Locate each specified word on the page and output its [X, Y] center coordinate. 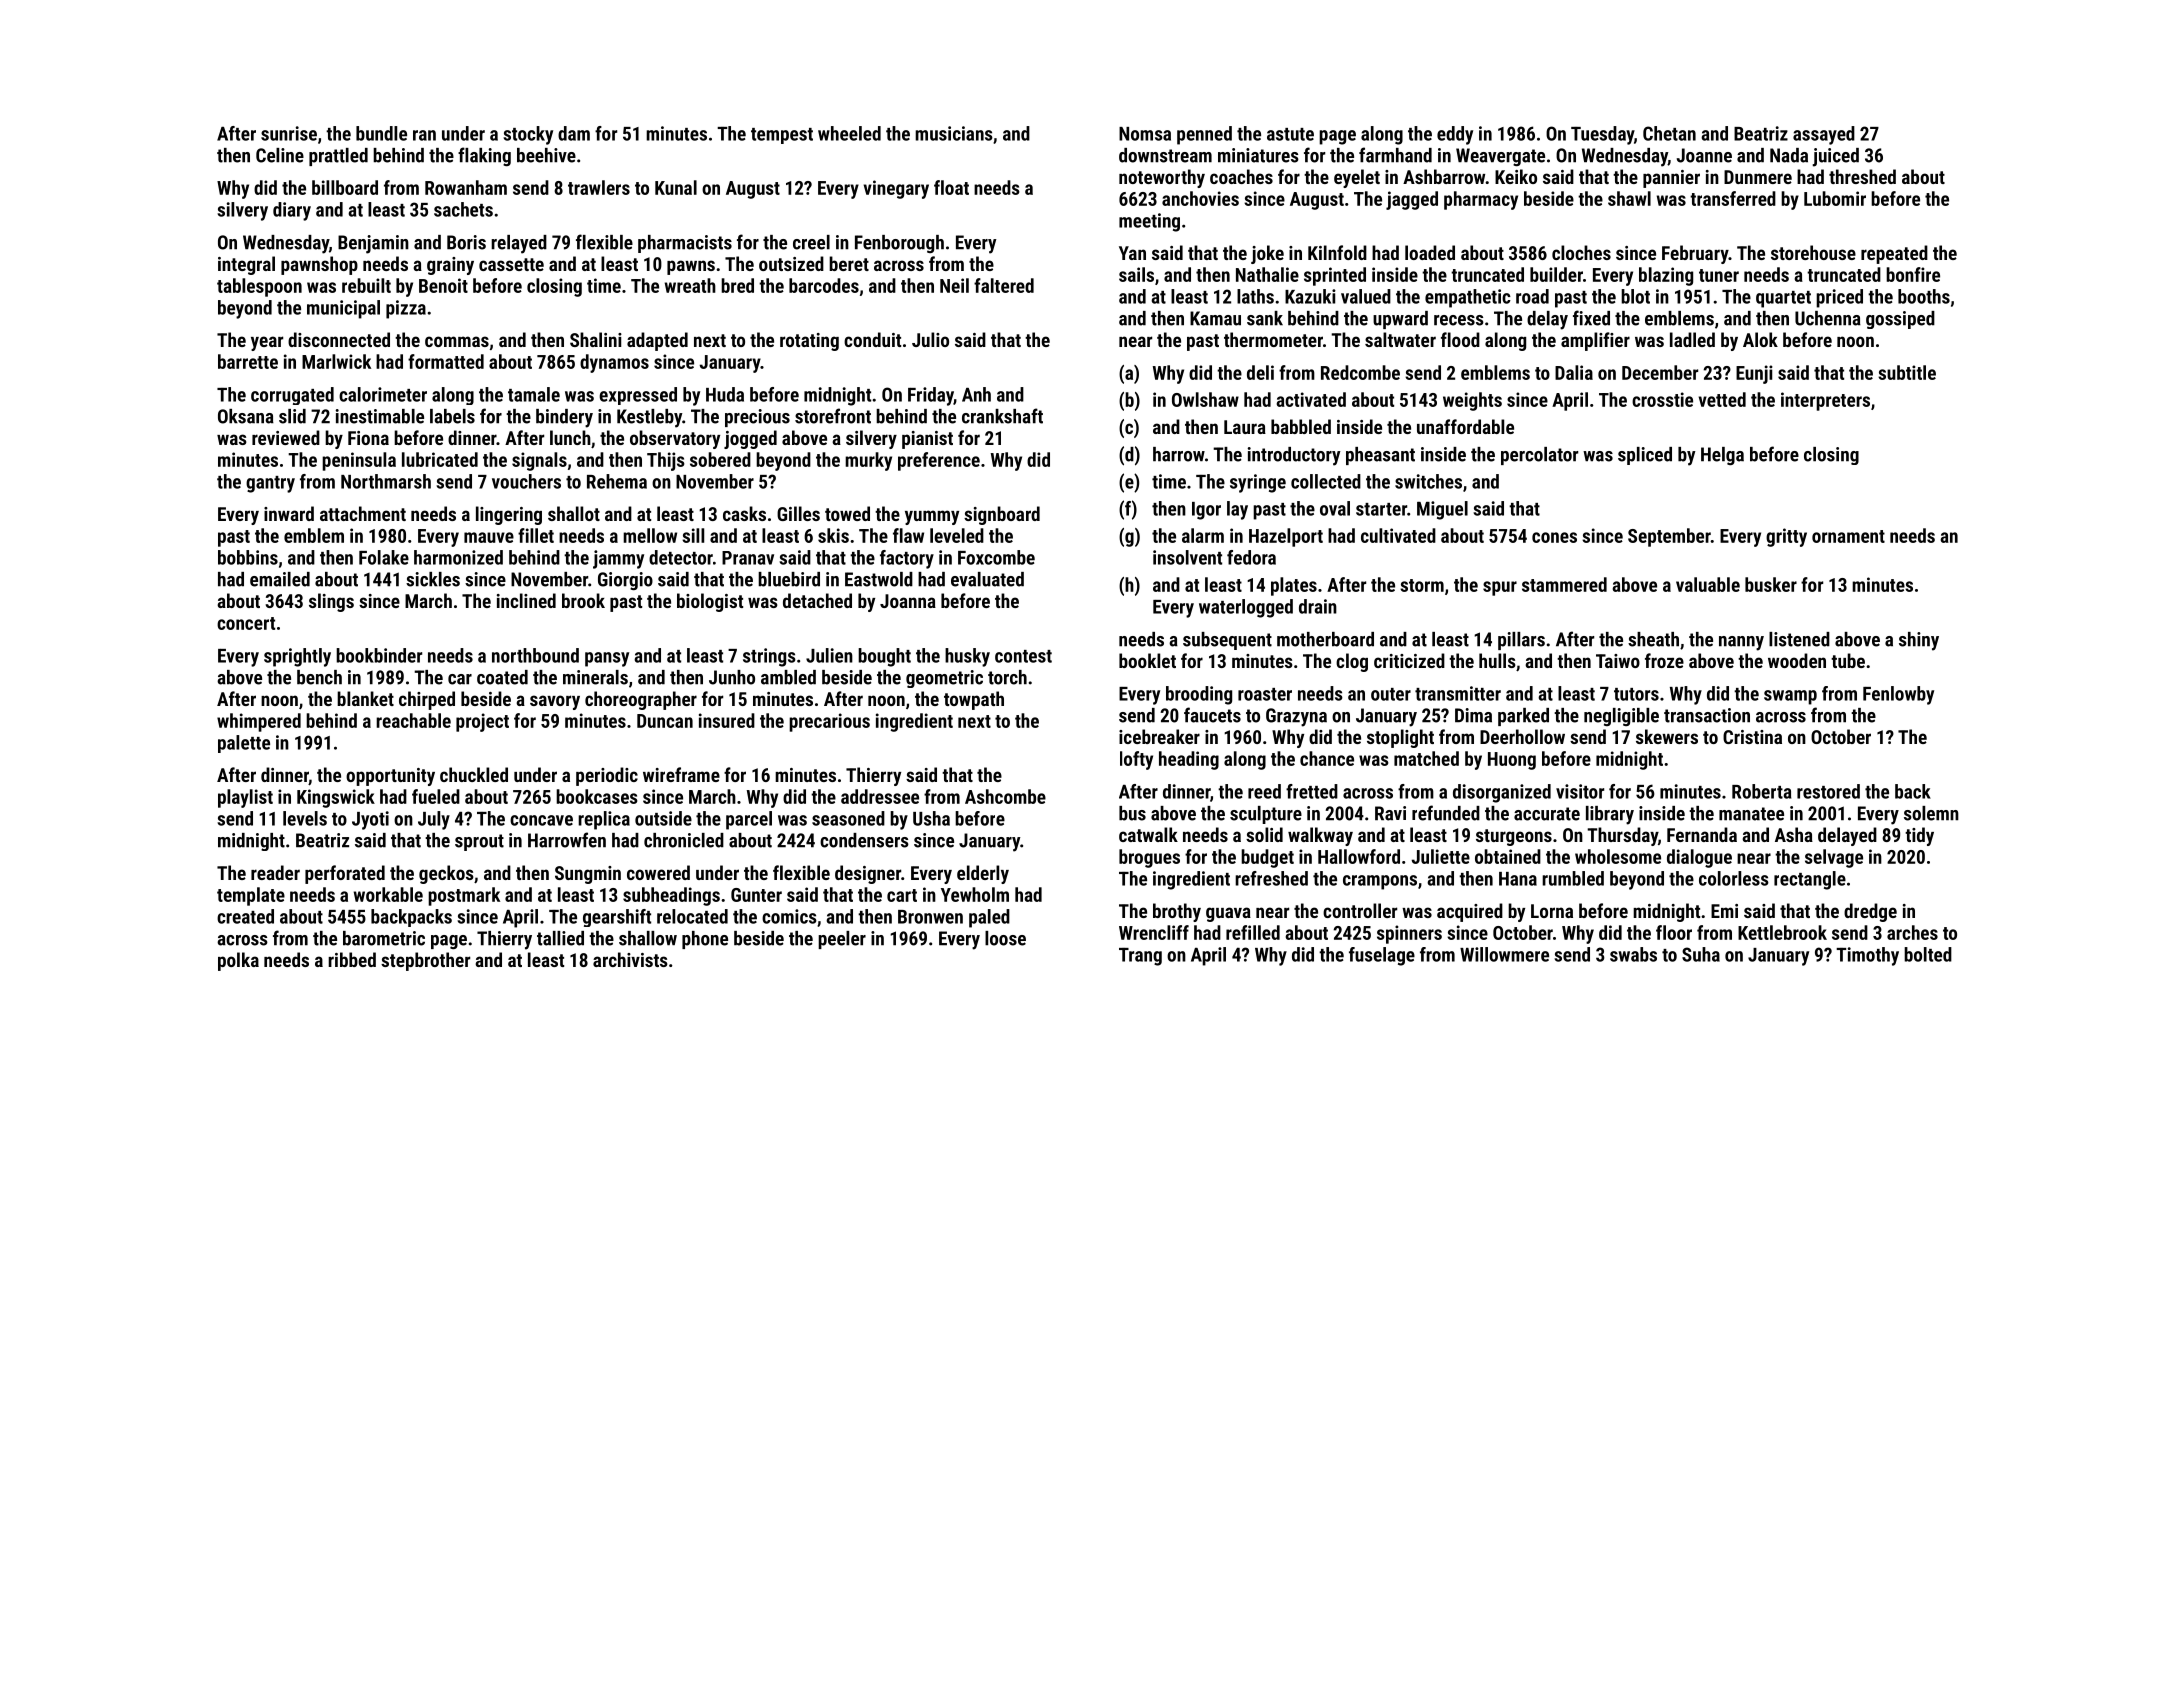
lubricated [440, 459]
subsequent [1227, 641]
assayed [1824, 135]
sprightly [297, 657]
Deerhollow [1522, 736]
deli [1260, 372]
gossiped [1900, 320]
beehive [546, 155]
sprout [479, 842]
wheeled [849, 133]
